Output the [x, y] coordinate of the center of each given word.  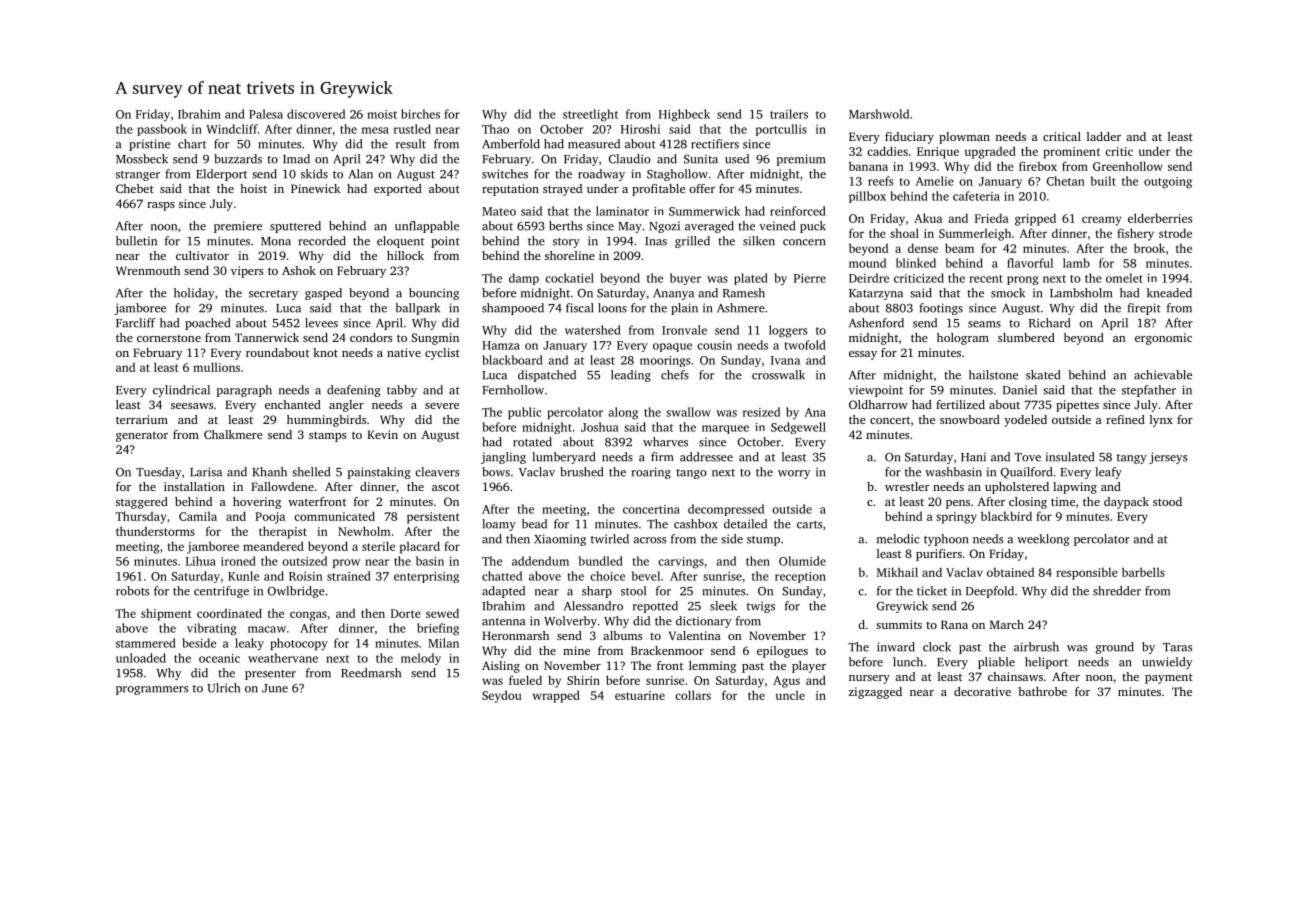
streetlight [590, 115]
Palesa [266, 114]
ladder [1104, 136]
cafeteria [976, 196]
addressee [706, 457]
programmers [152, 690]
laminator [622, 211]
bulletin [136, 241]
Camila [198, 516]
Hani [973, 457]
